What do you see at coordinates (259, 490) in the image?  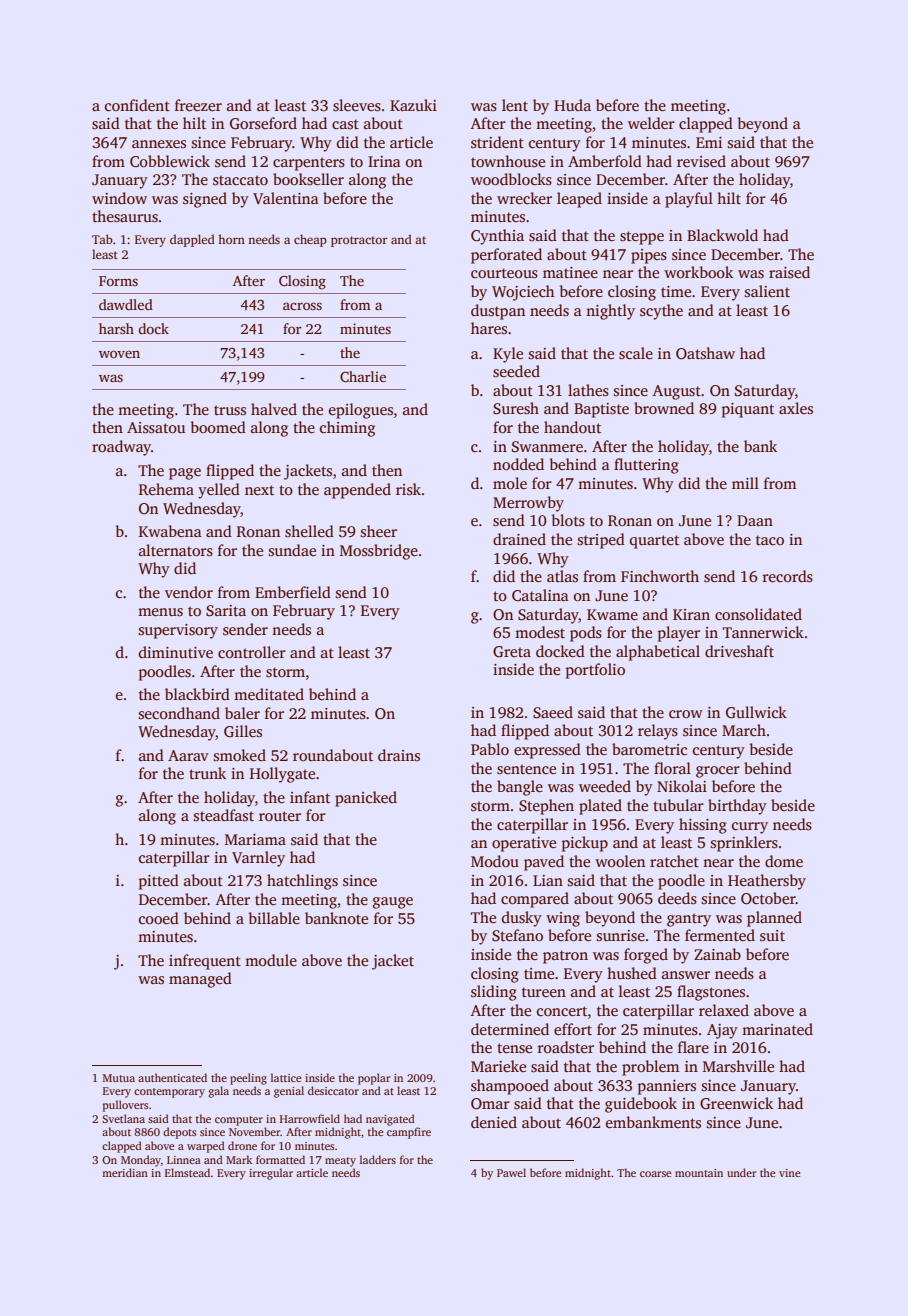 I see `next` at bounding box center [259, 490].
